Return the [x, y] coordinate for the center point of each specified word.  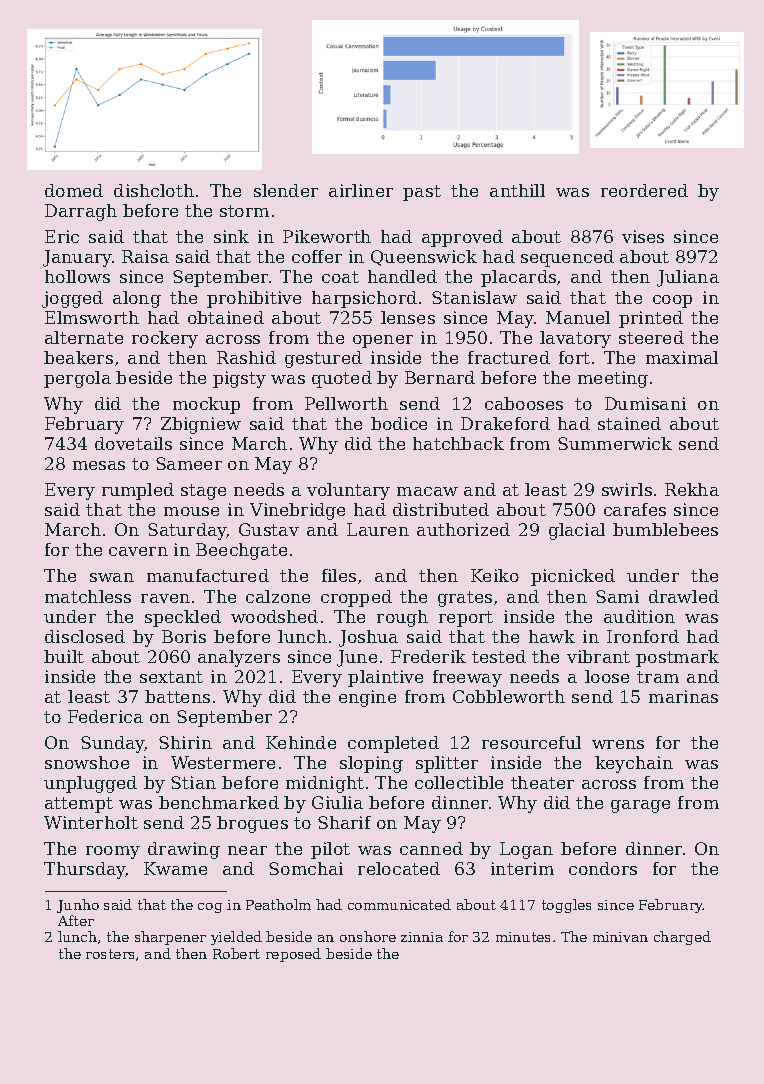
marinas [683, 696]
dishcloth [154, 190]
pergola [77, 379]
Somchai [306, 868]
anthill [517, 190]
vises [643, 236]
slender [286, 190]
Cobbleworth [509, 696]
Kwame [175, 868]
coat [340, 277]
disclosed [85, 636]
